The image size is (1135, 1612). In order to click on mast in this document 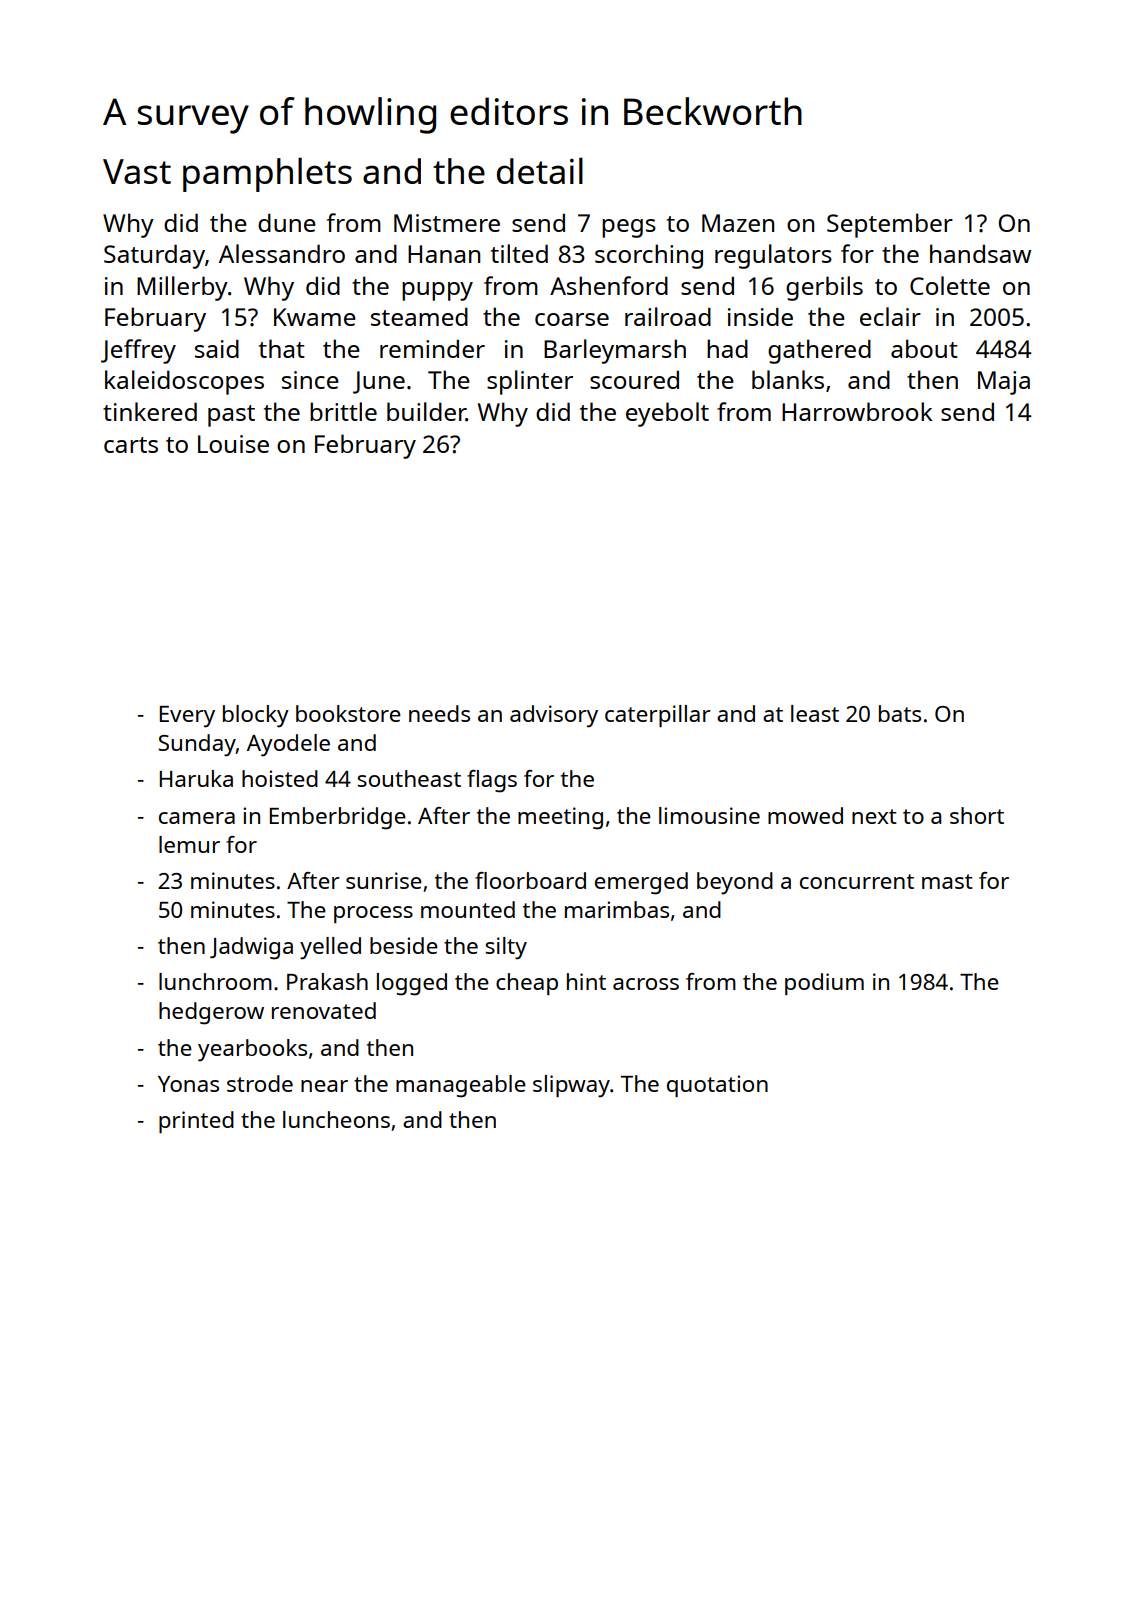, I will do `click(947, 881)`.
